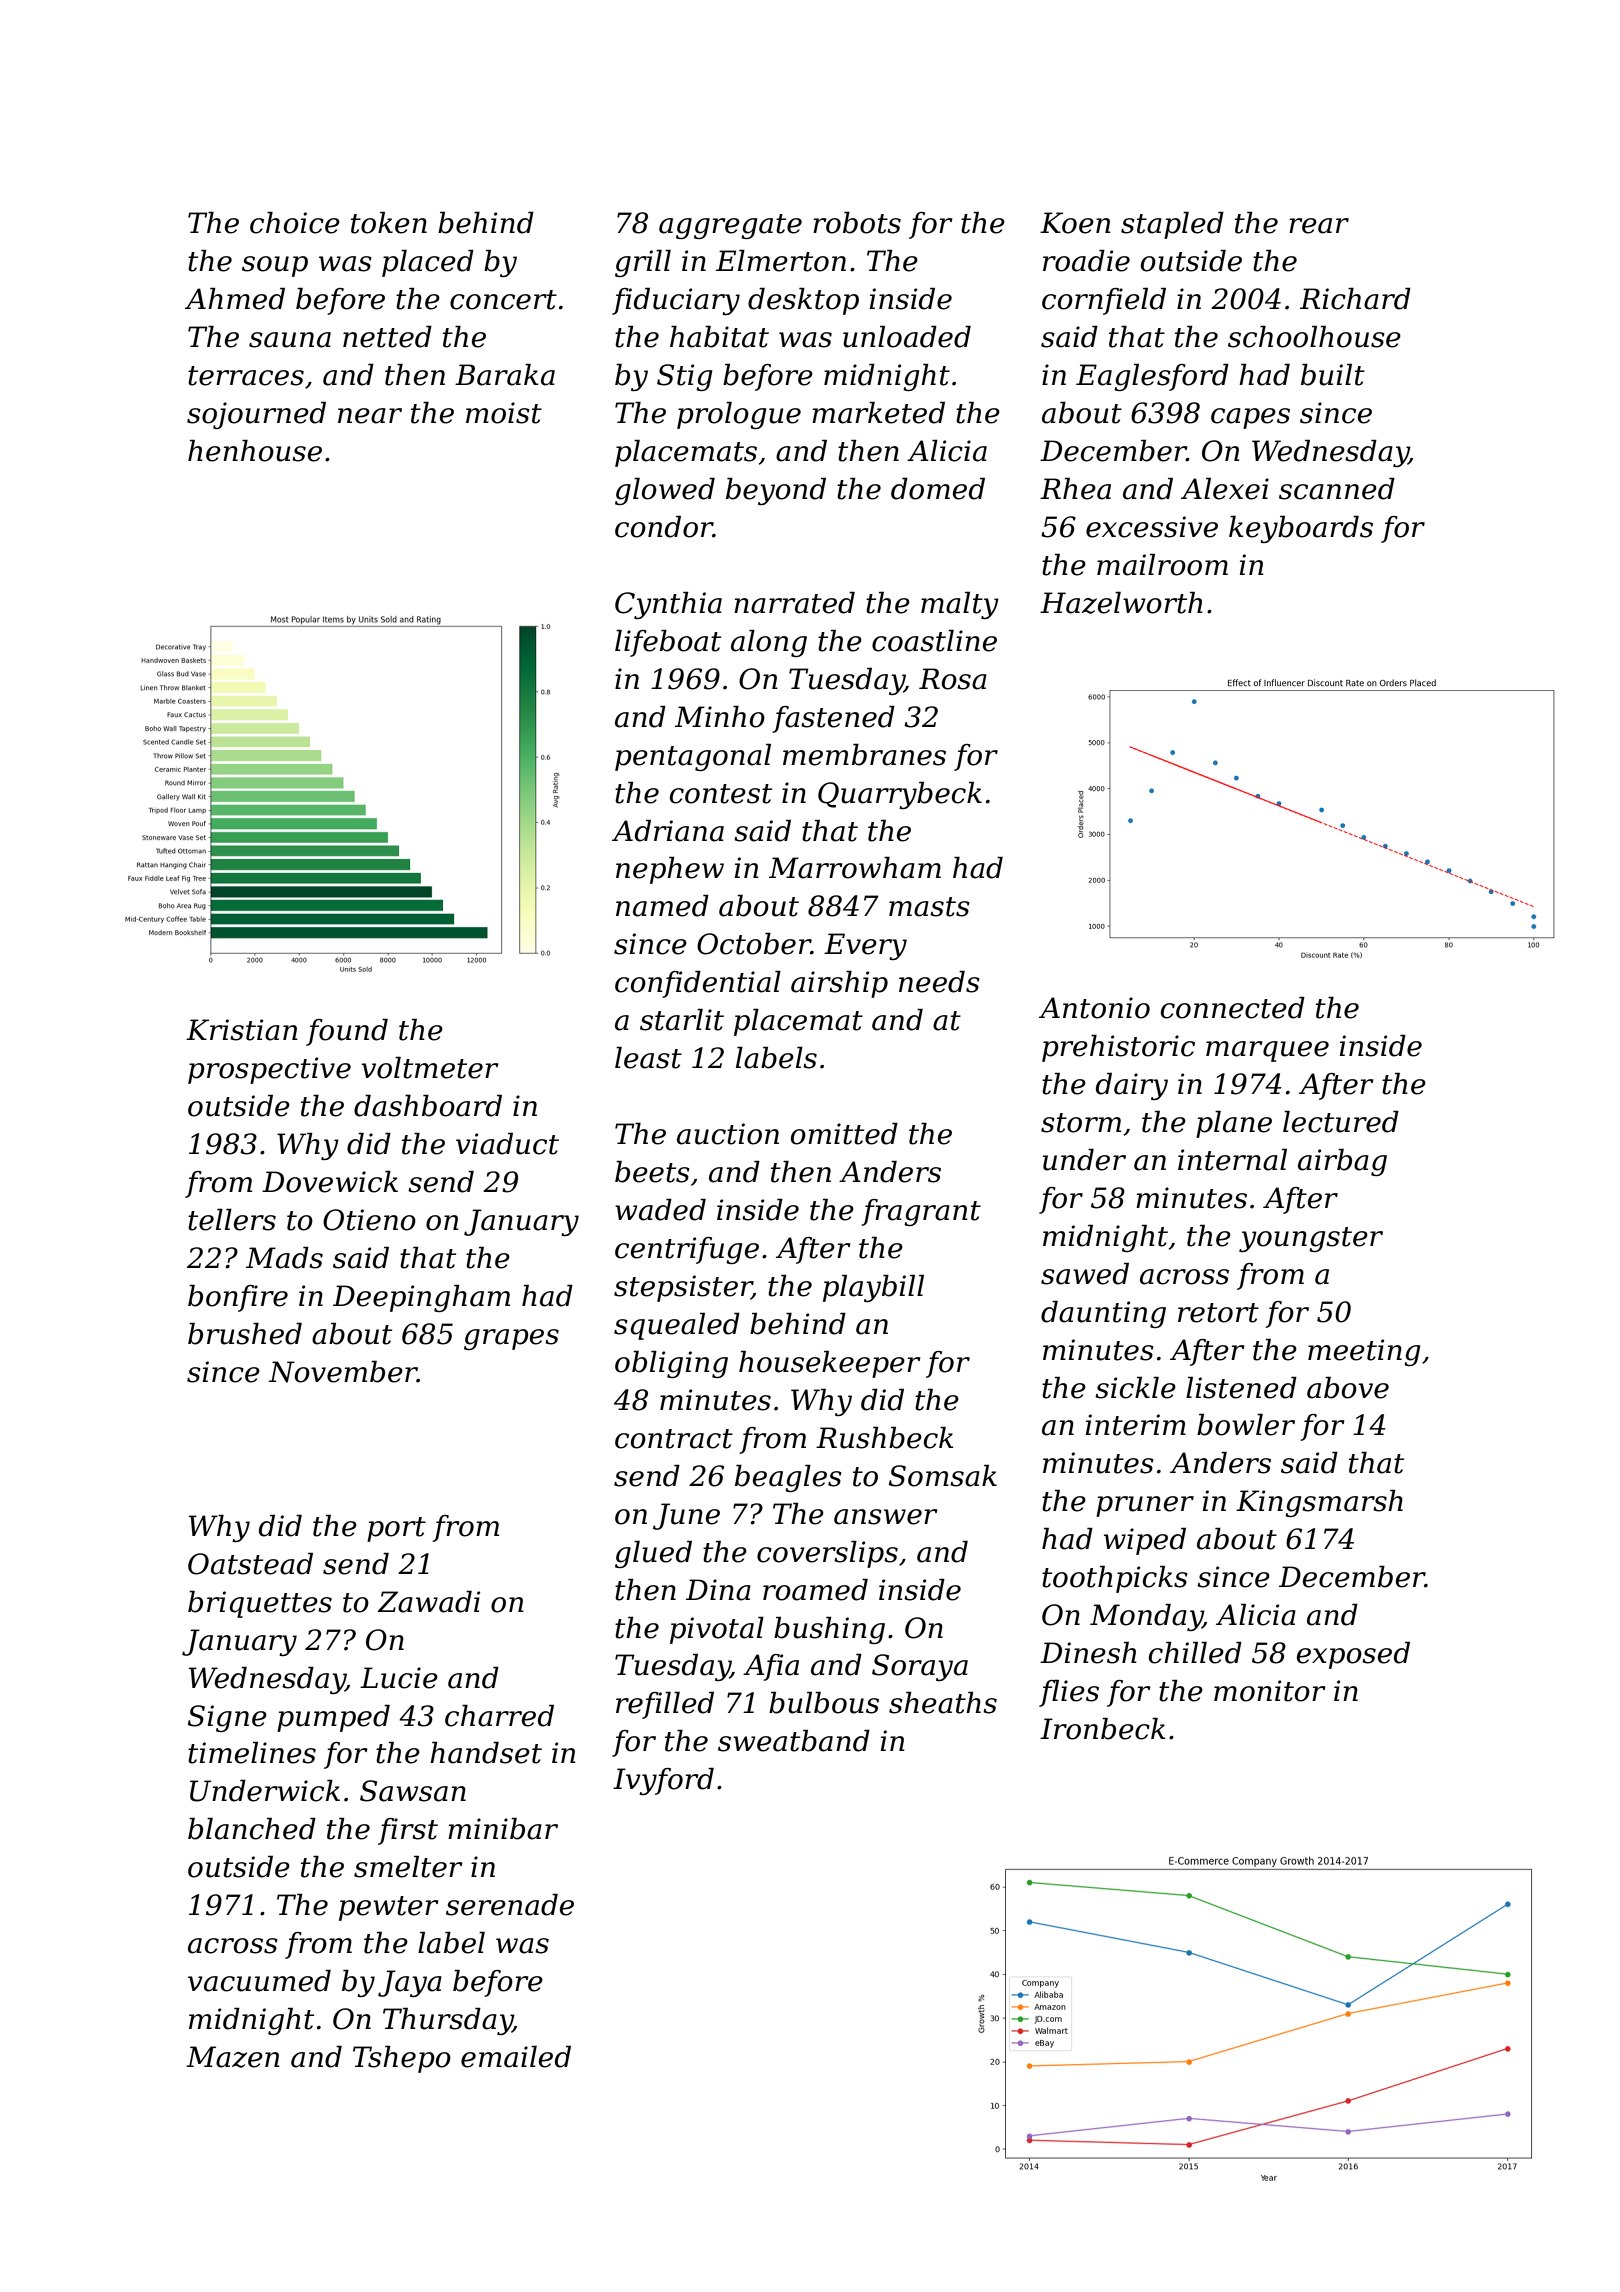  I want to click on centrifuge, so click(687, 1250).
